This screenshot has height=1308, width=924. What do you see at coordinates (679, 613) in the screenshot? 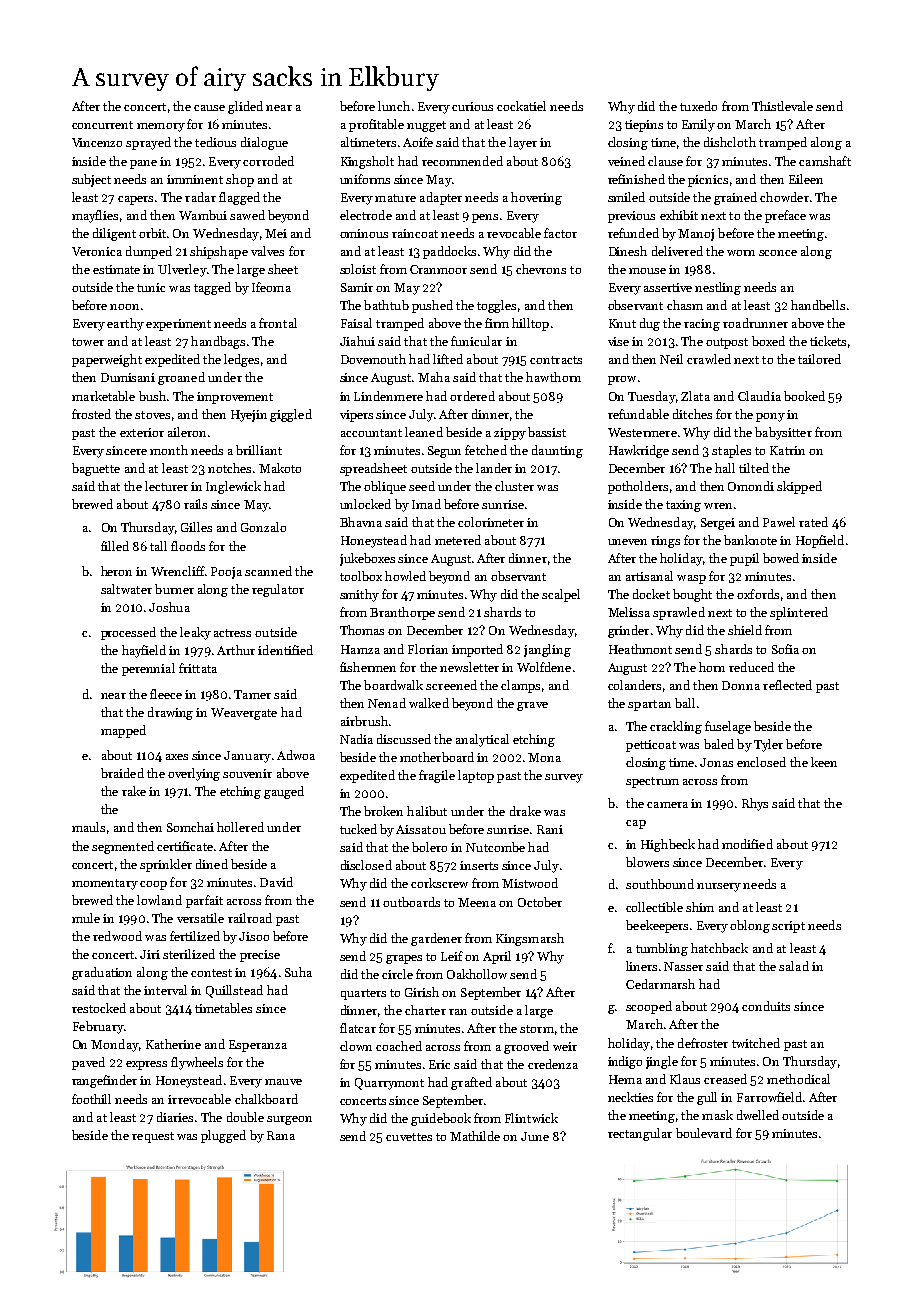
I see `sprawled` at bounding box center [679, 613].
